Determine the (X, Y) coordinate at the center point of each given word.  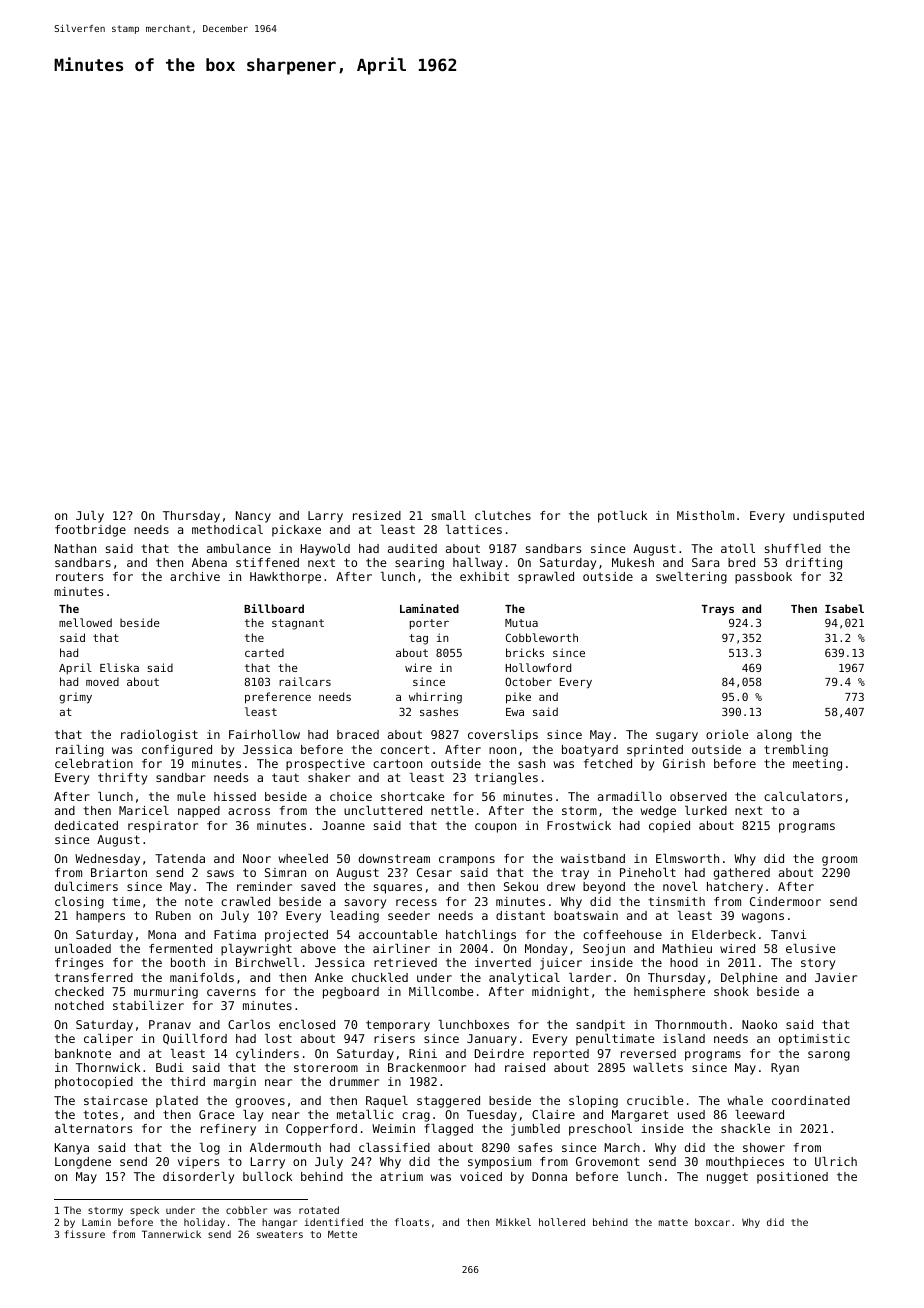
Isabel (844, 608)
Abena (209, 562)
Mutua (521, 623)
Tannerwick (171, 1234)
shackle (745, 1128)
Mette (342, 1234)
